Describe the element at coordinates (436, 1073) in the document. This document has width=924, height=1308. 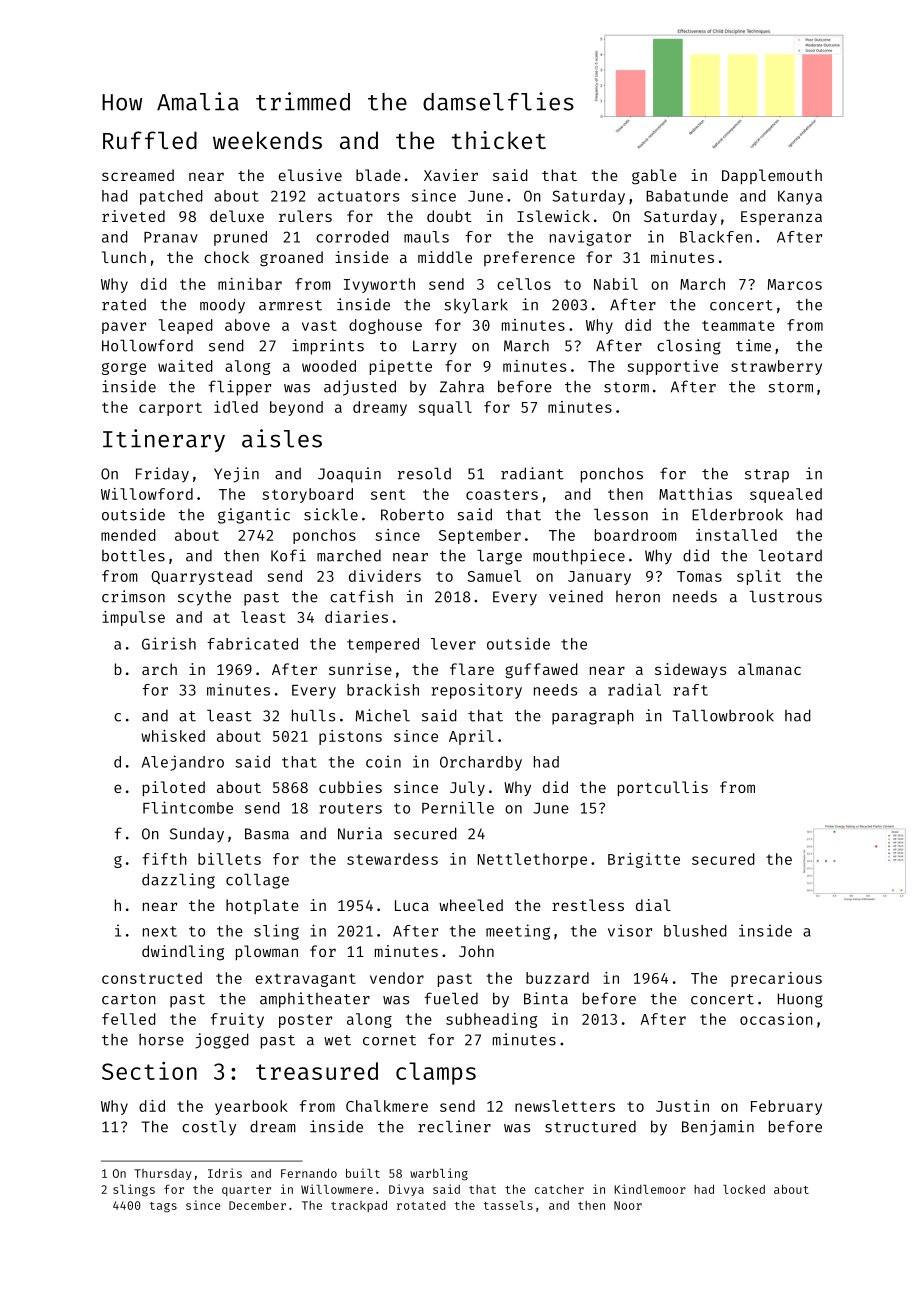
I see `clamps` at that location.
